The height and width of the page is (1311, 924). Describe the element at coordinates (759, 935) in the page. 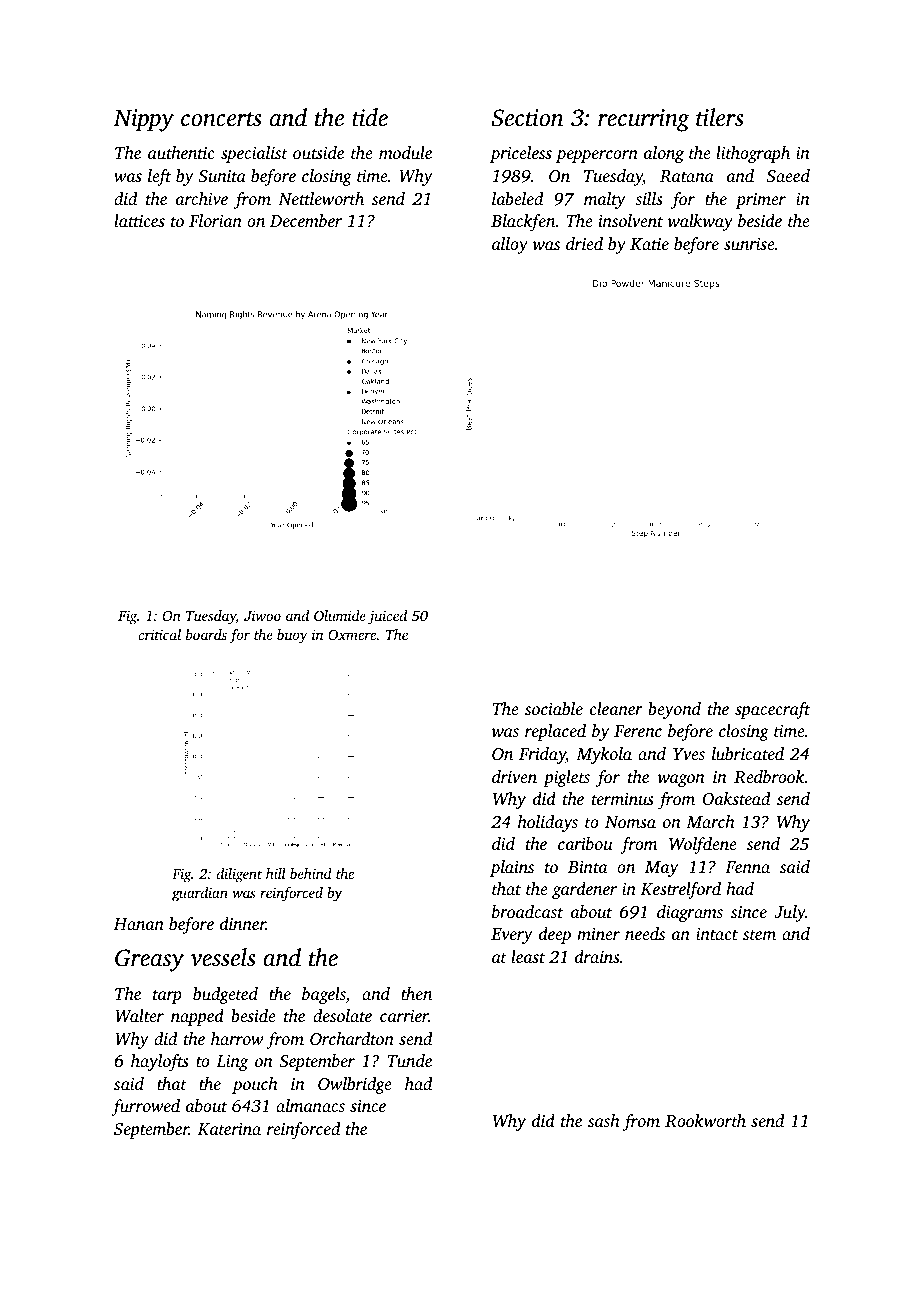

I see `stem` at that location.
